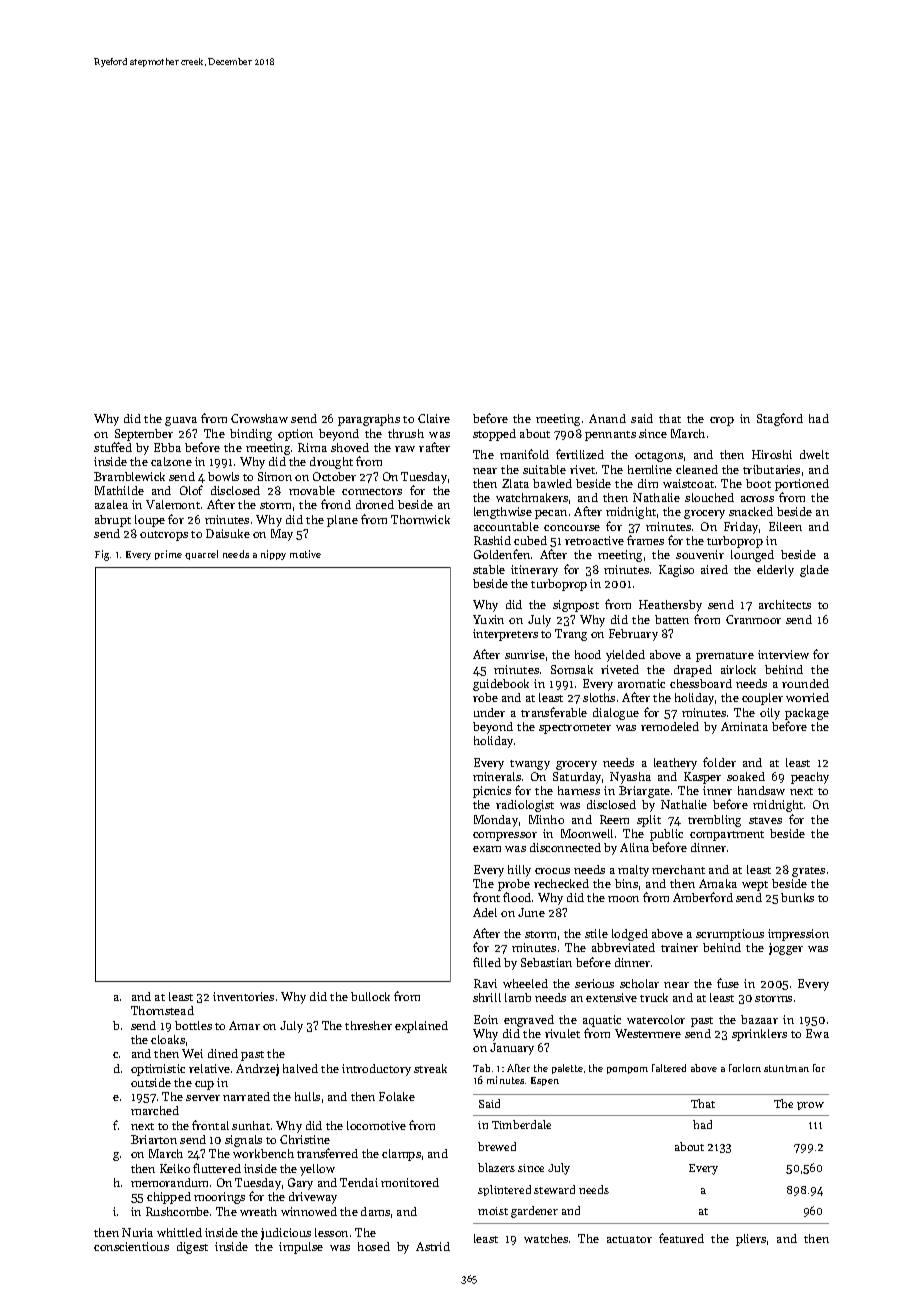 This page has height=1308, width=924. I want to click on impulse, so click(301, 1248).
